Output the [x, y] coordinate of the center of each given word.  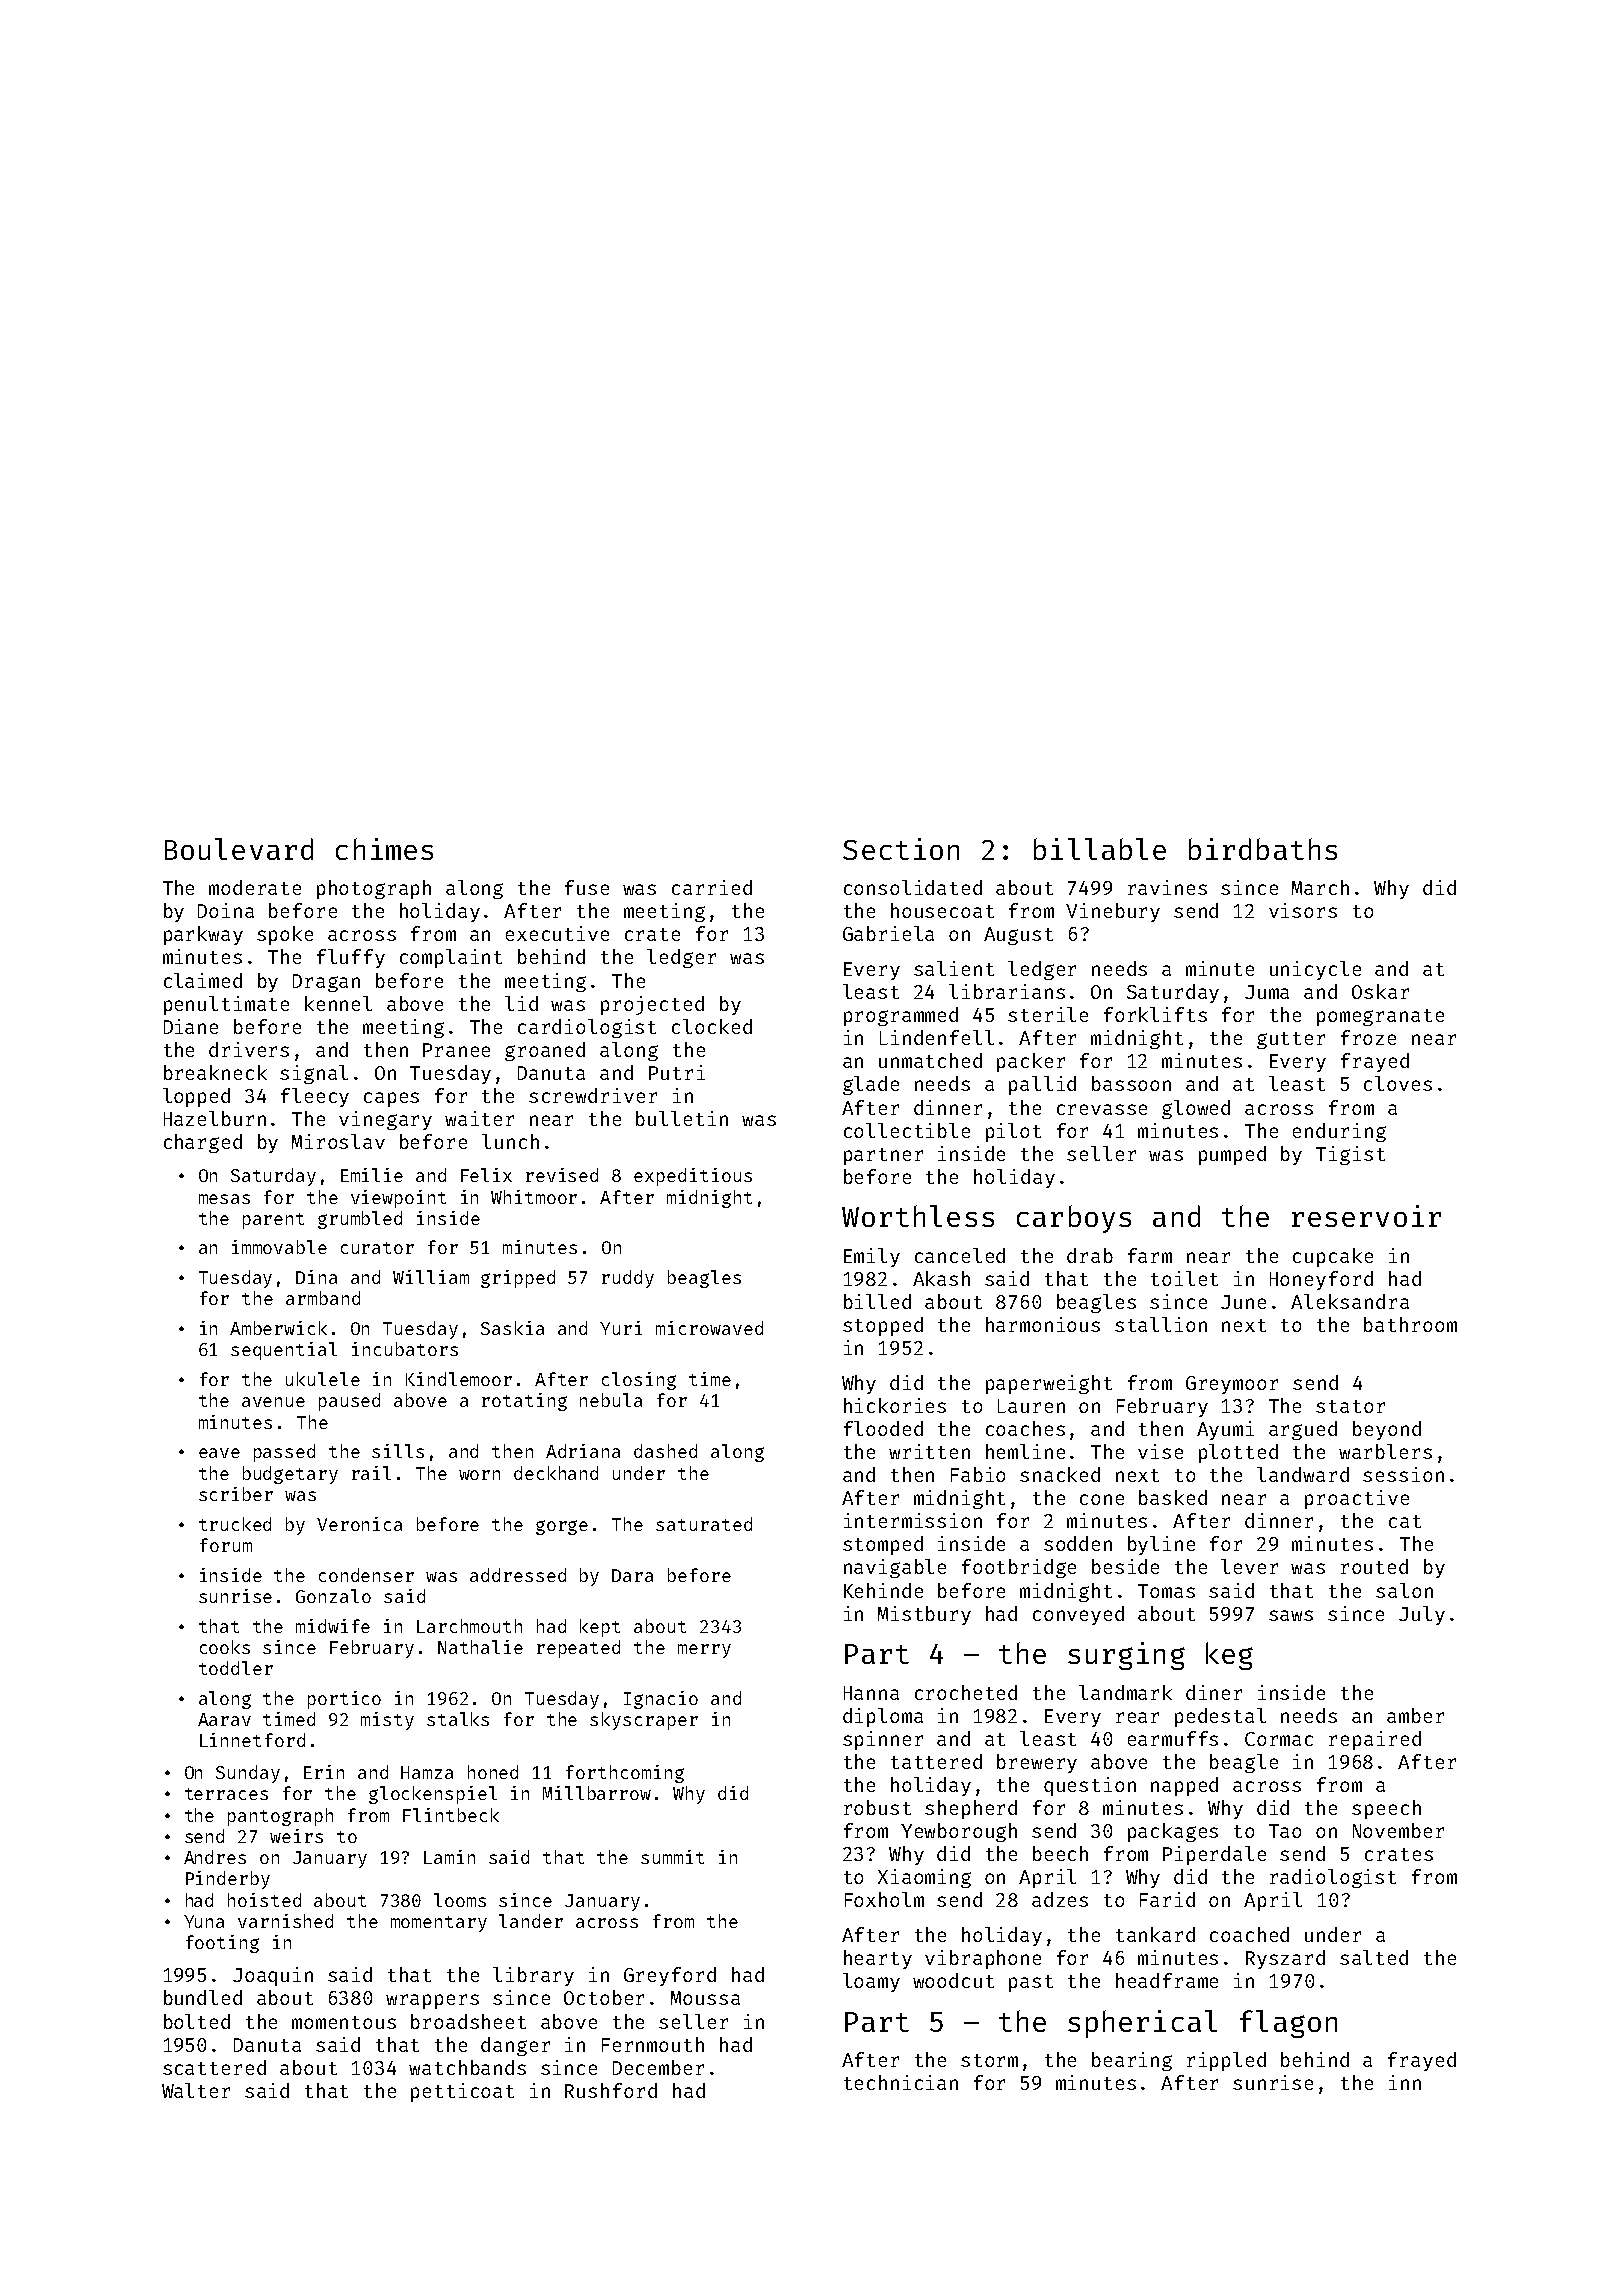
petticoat [462, 2092]
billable [1100, 849]
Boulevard [239, 849]
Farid [1167, 1899]
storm [989, 2060]
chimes [384, 849]
